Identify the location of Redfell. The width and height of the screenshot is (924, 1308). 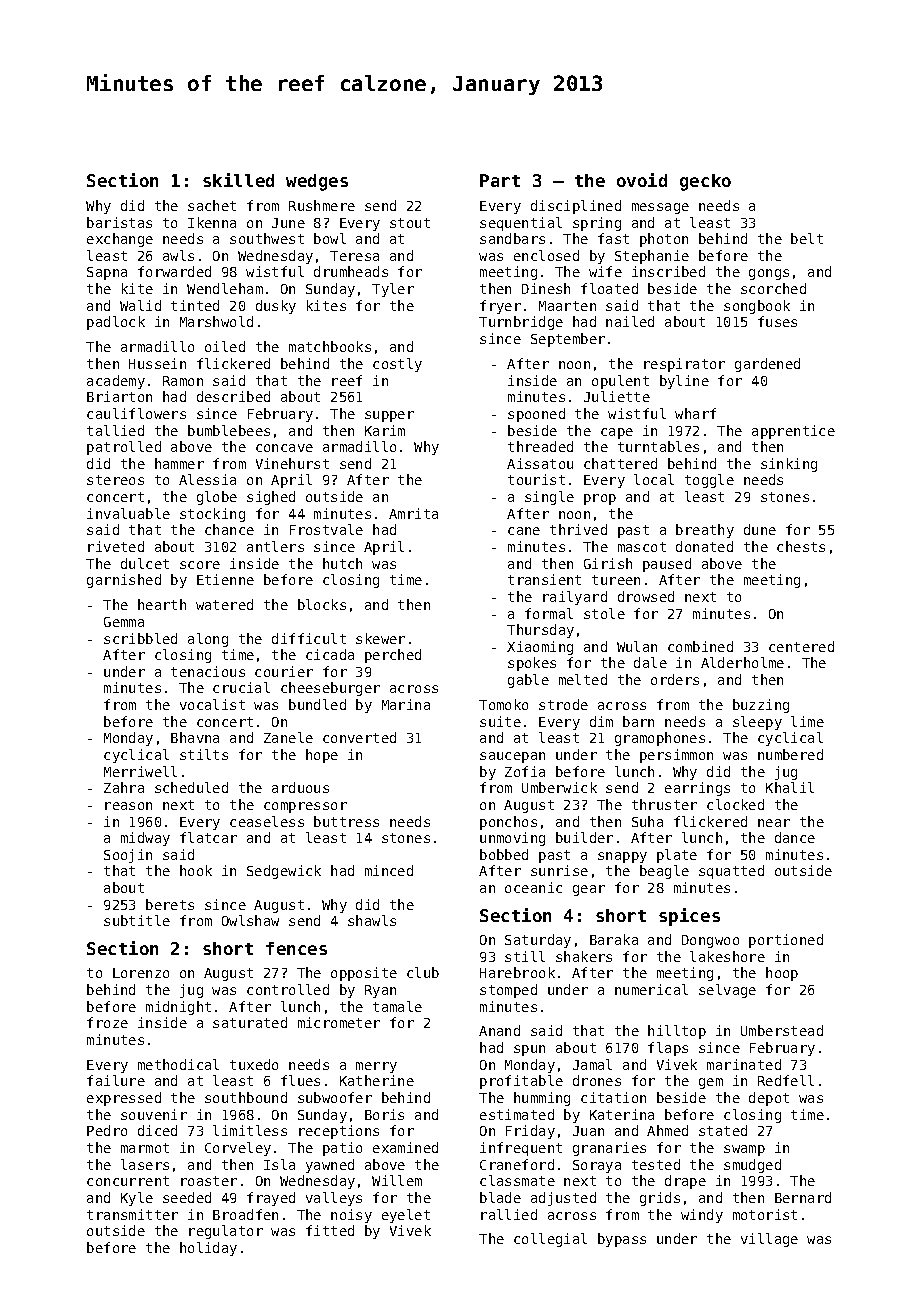
(786, 1080).
